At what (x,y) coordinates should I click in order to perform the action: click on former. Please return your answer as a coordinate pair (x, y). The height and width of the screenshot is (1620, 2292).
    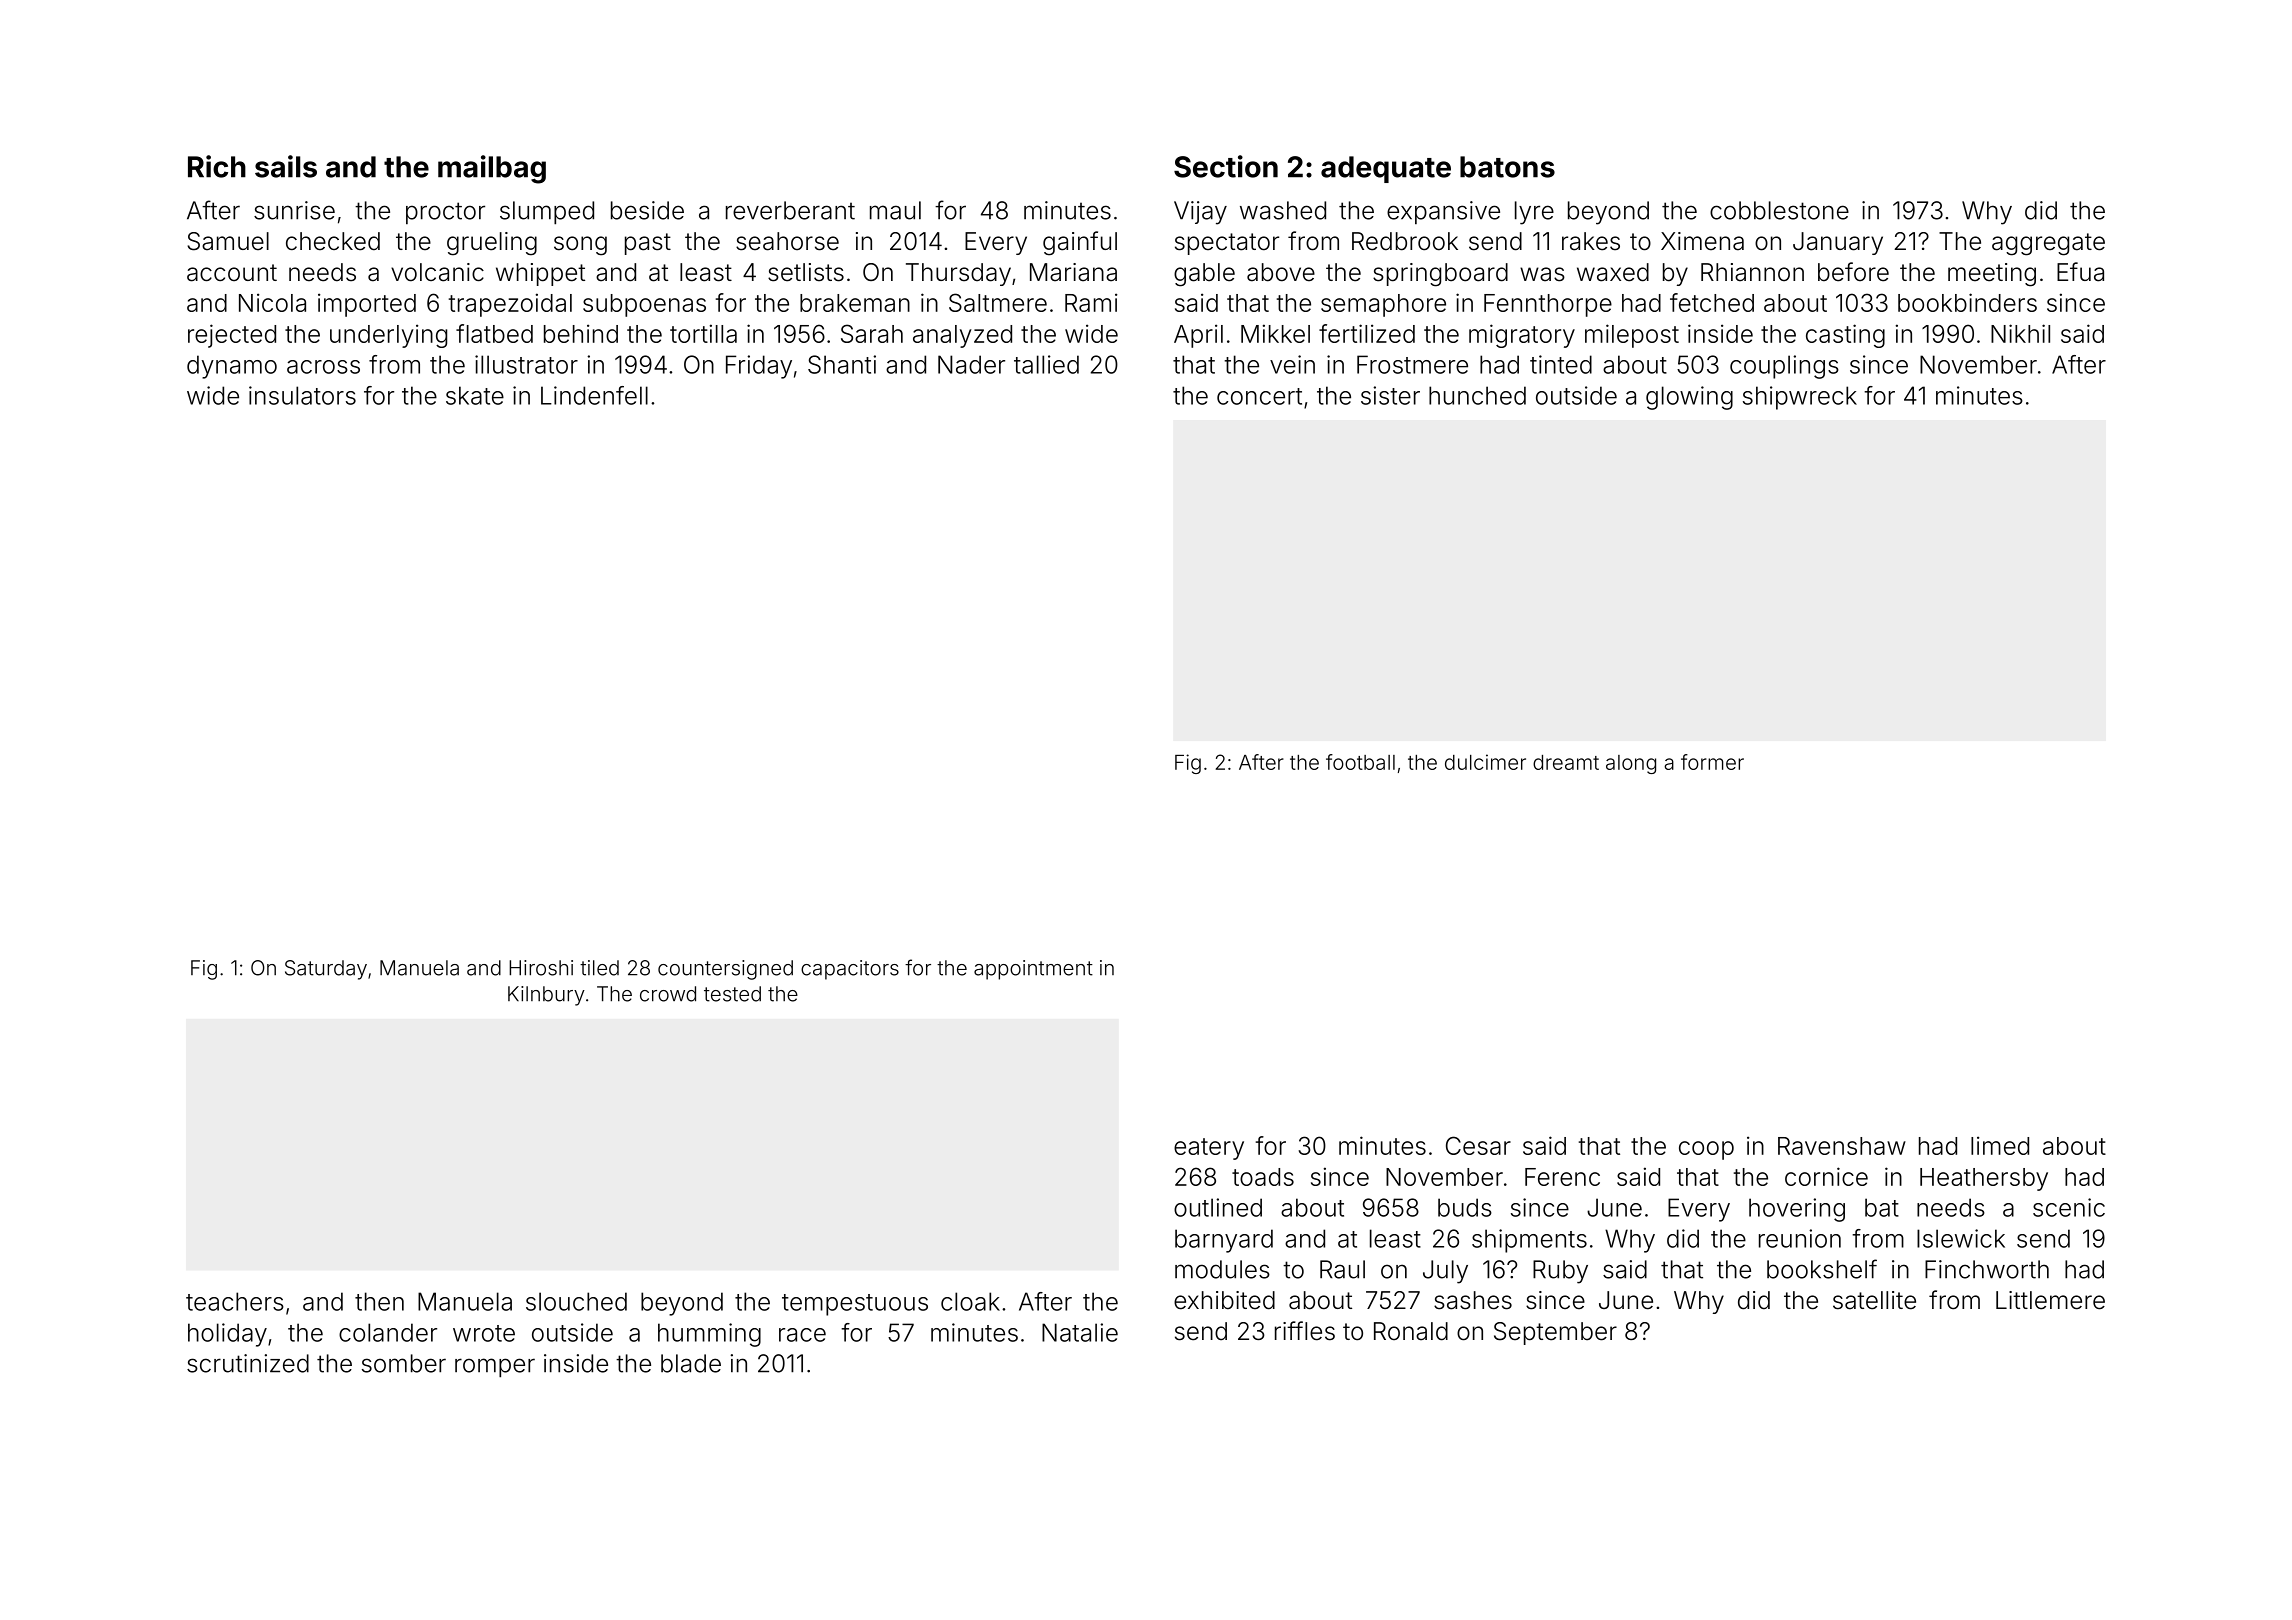
    Looking at the image, I should click on (1712, 762).
